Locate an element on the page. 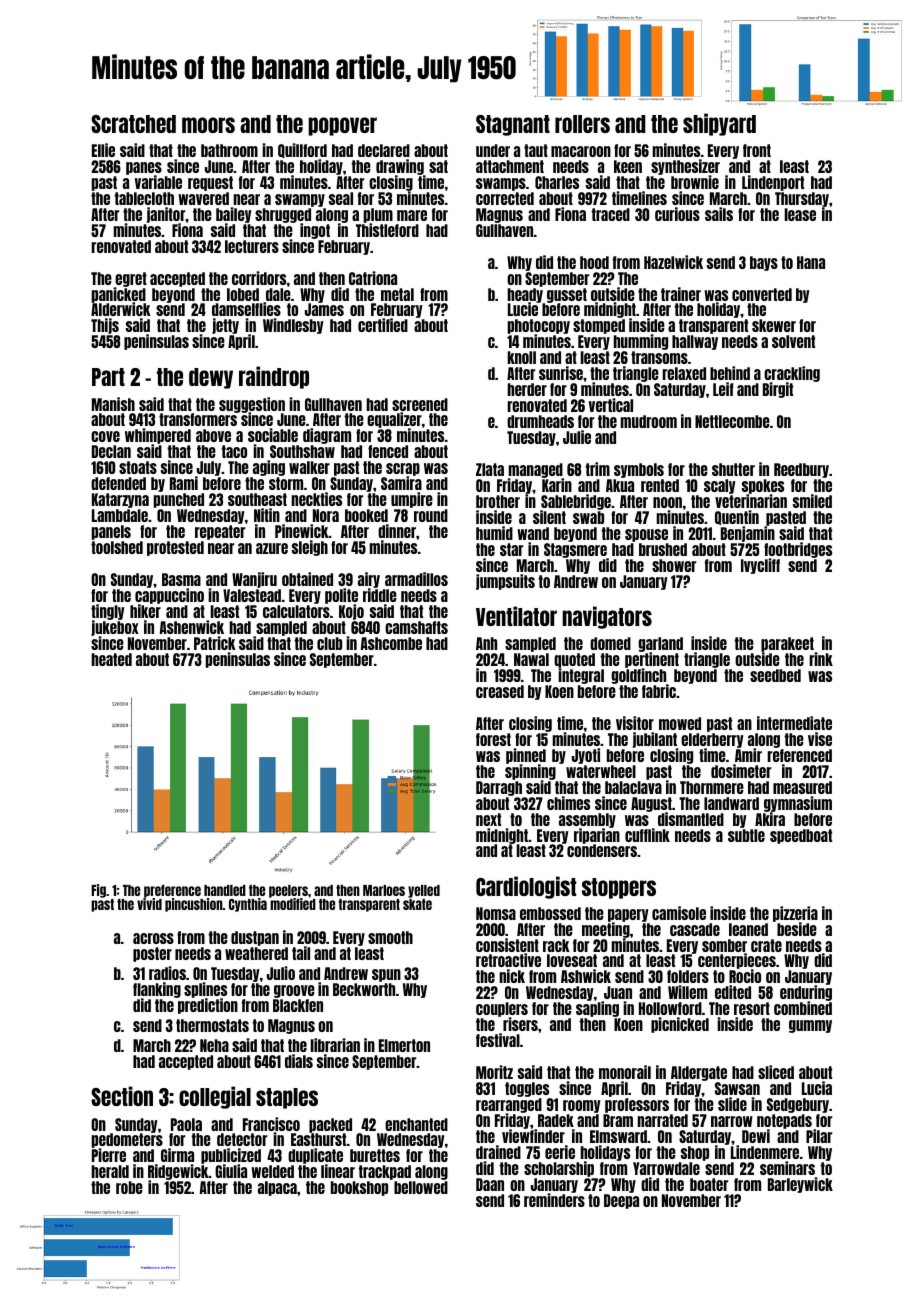 The width and height of the image is (924, 1308). narrated is located at coordinates (663, 1120).
